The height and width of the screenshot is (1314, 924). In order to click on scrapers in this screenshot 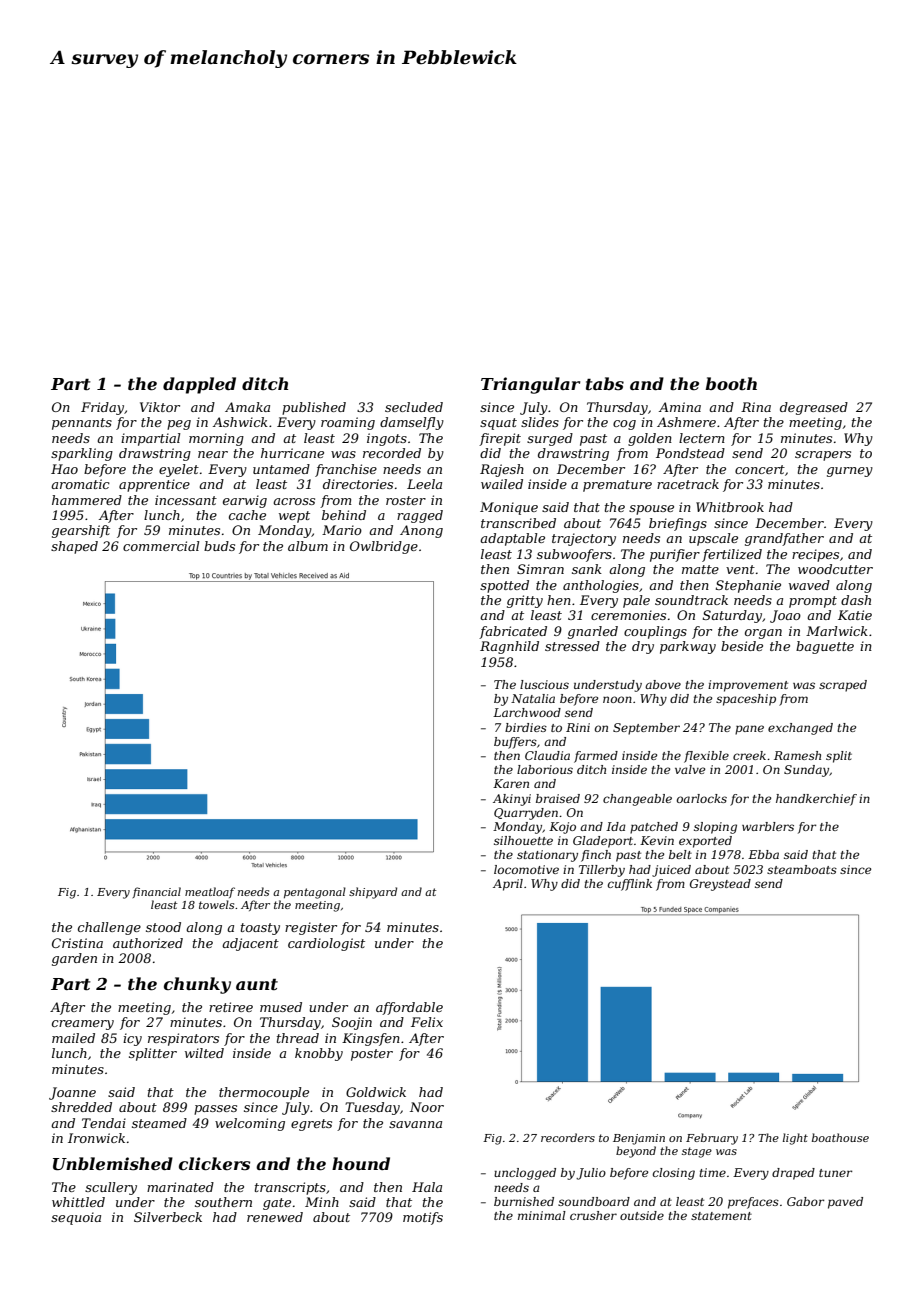, I will do `click(823, 456)`.
